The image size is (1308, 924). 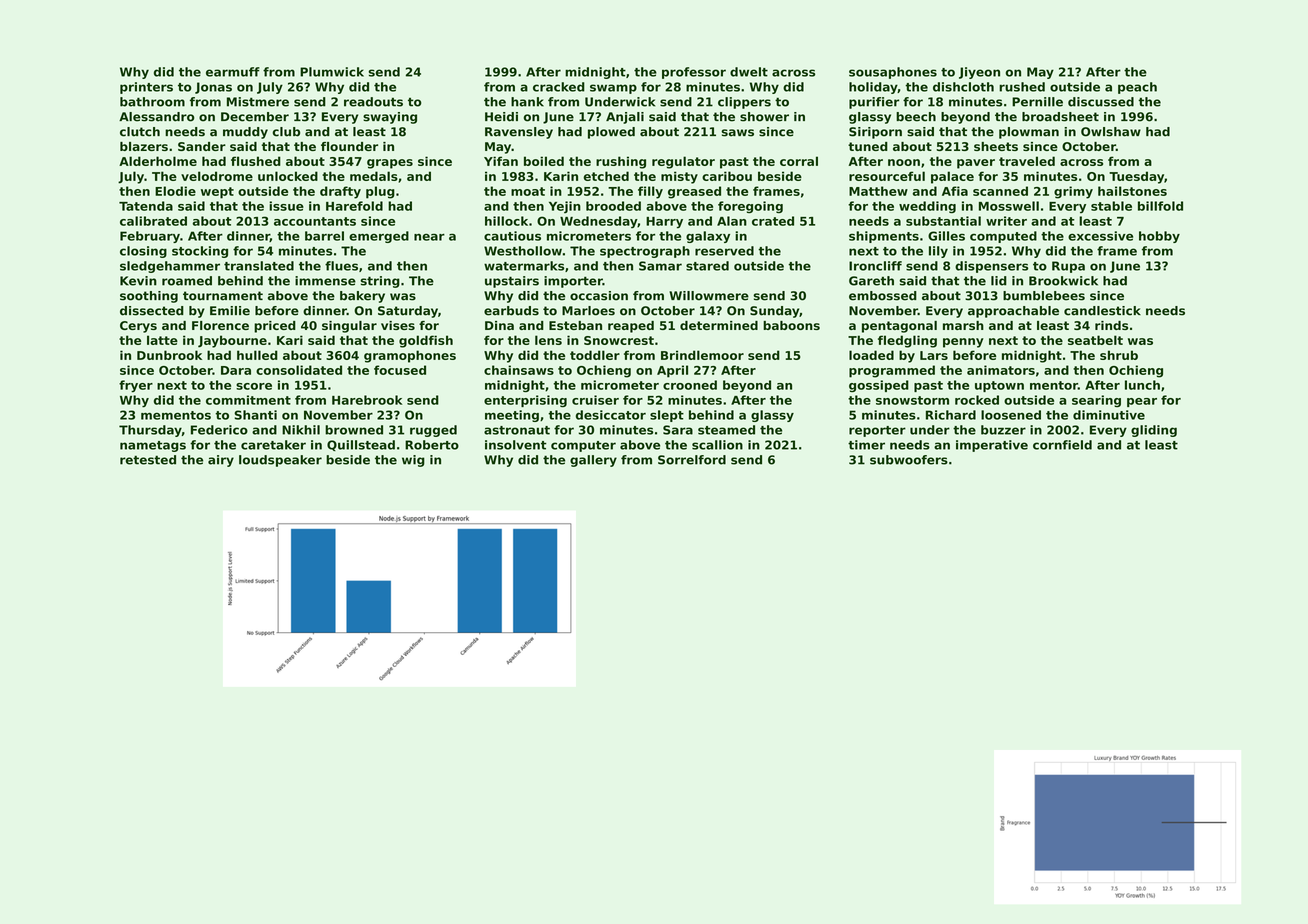 I want to click on printers, so click(x=146, y=88).
